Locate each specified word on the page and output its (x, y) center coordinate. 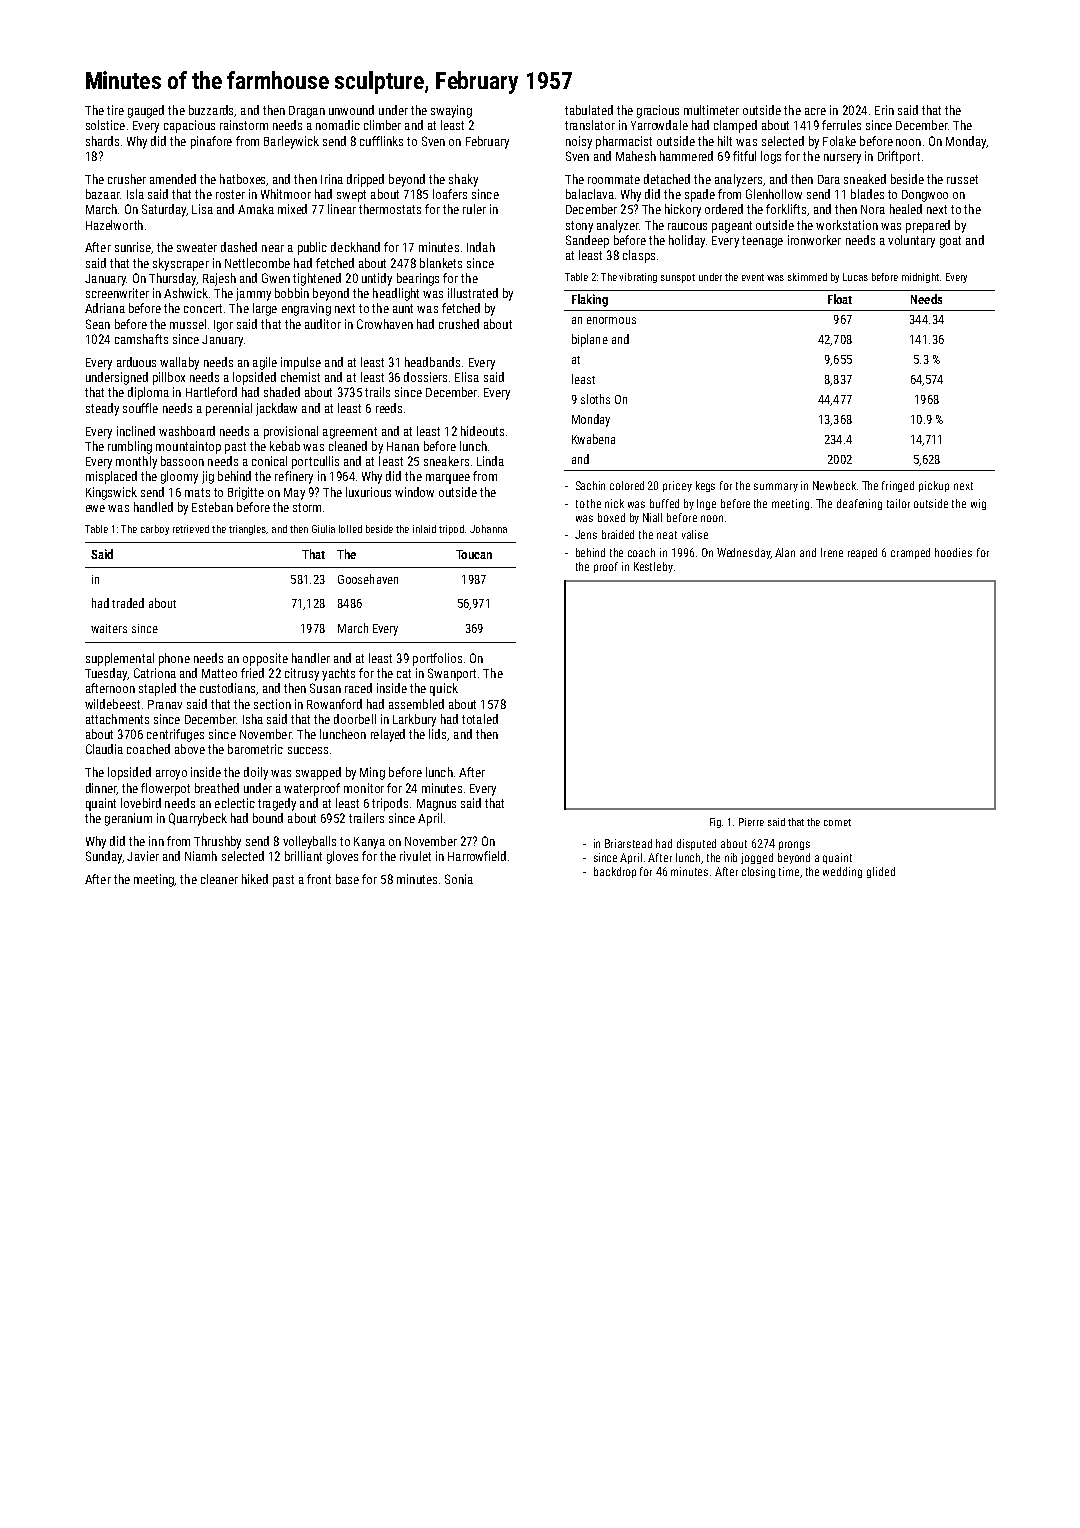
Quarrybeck (198, 819)
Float (840, 299)
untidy (377, 279)
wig (978, 504)
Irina (332, 179)
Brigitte (246, 493)
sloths (595, 399)
